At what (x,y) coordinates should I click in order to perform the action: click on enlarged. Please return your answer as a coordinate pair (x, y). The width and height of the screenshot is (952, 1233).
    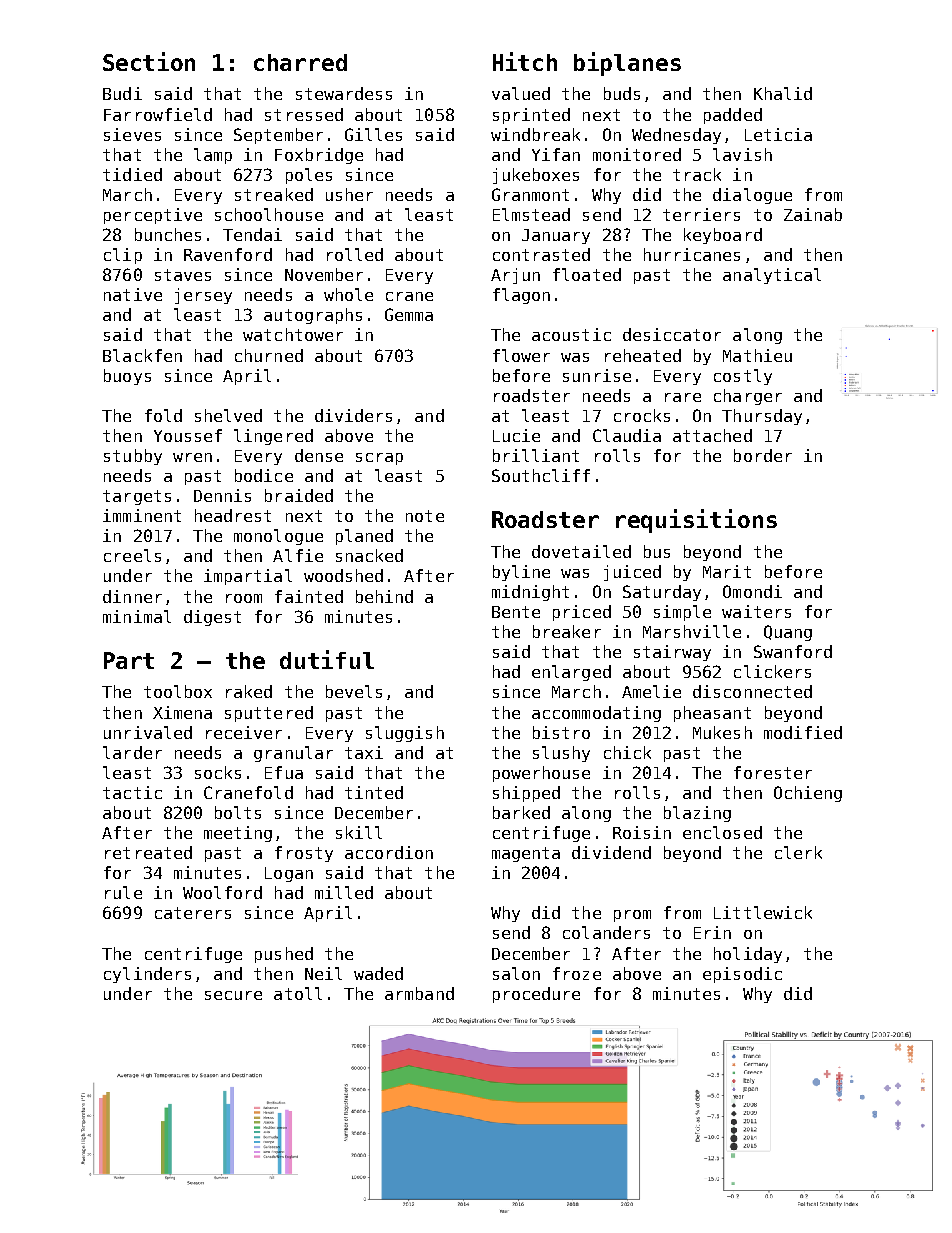
    Looking at the image, I should click on (571, 673).
